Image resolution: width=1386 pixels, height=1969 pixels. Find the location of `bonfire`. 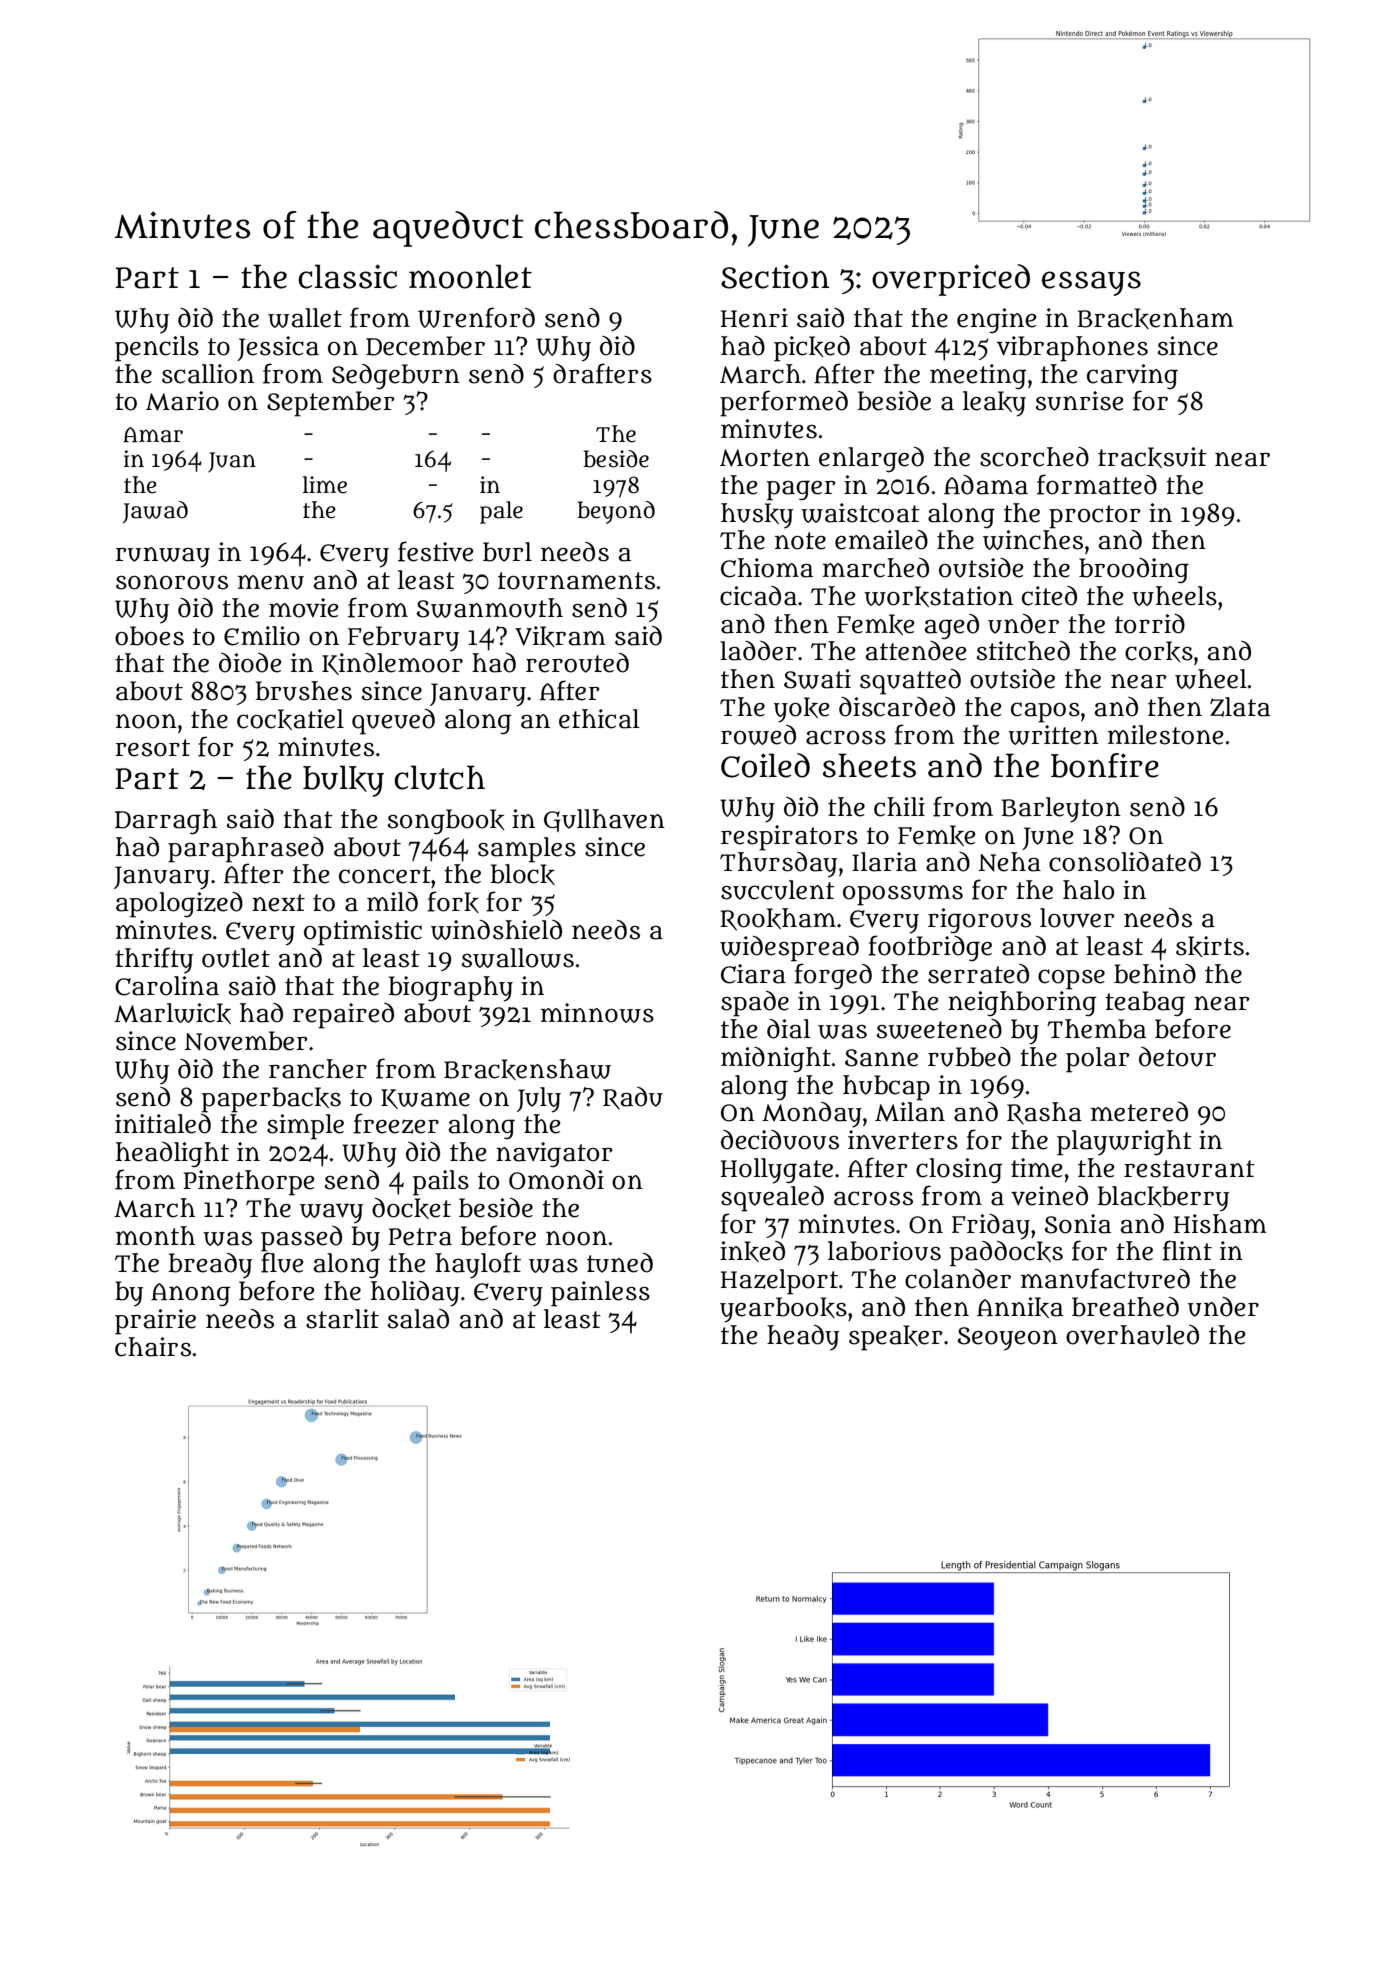

bonfire is located at coordinates (1105, 765).
